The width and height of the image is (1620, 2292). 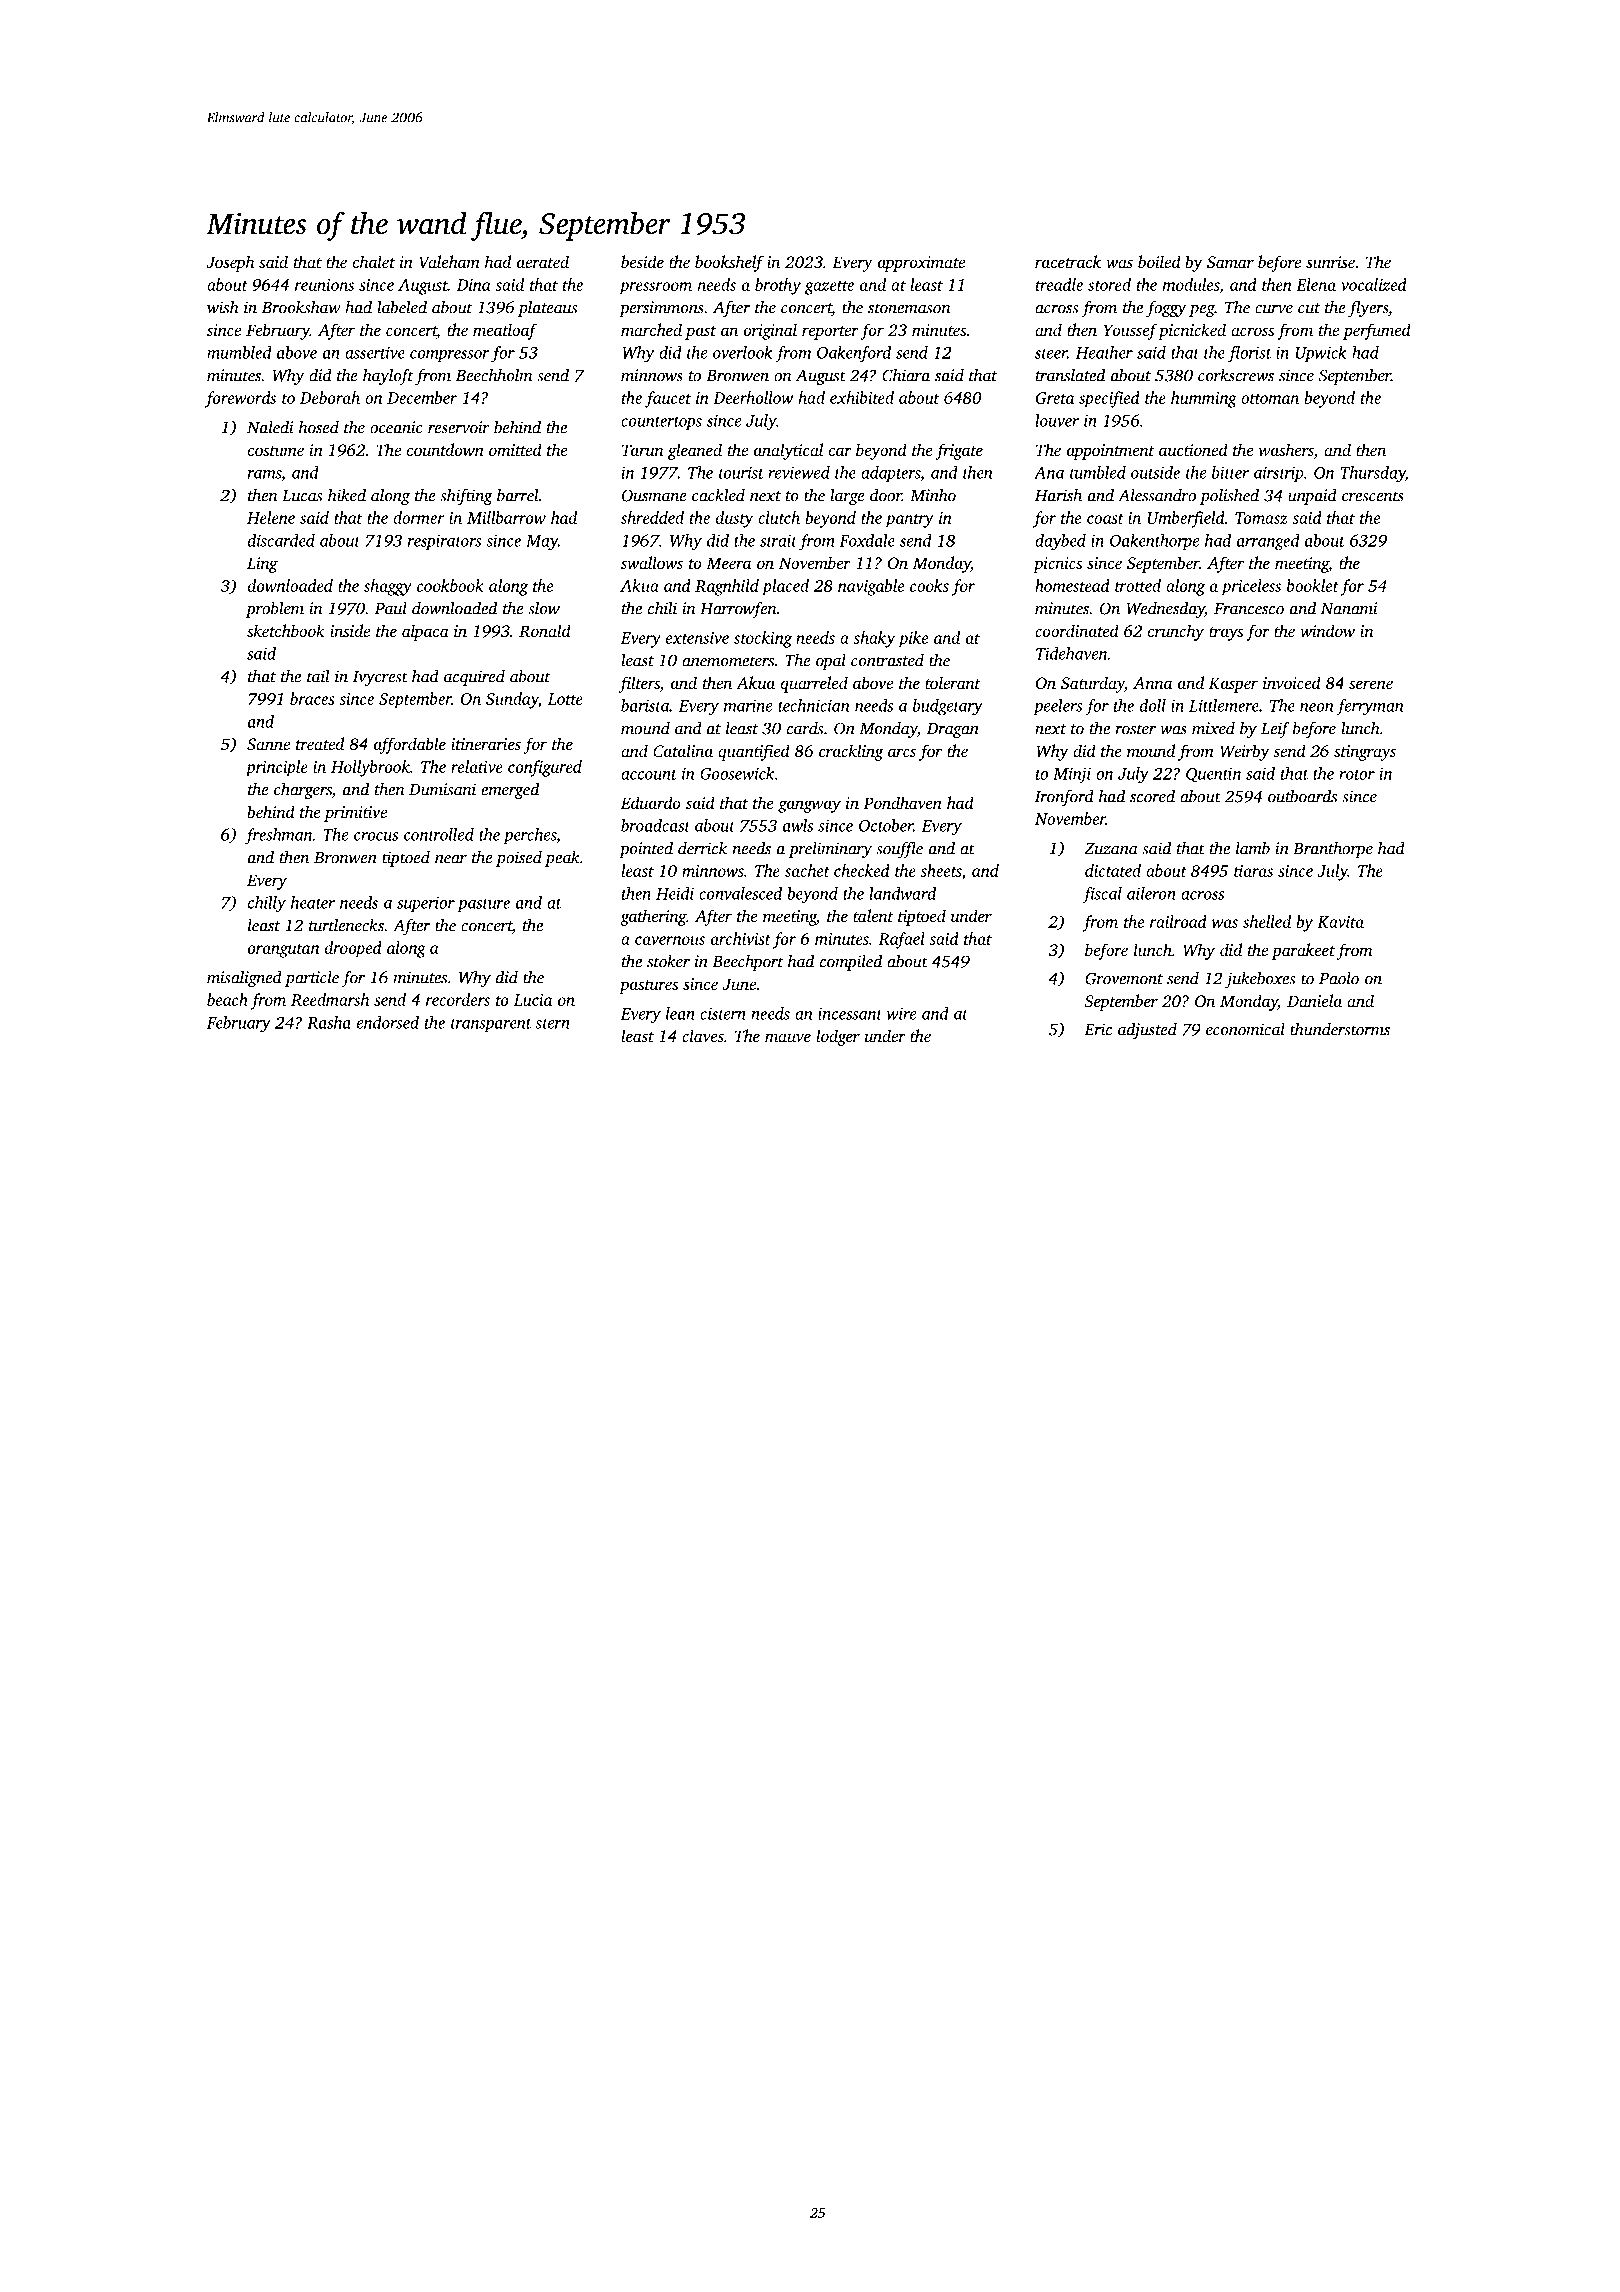 What do you see at coordinates (909, 308) in the image?
I see `stonemason` at bounding box center [909, 308].
